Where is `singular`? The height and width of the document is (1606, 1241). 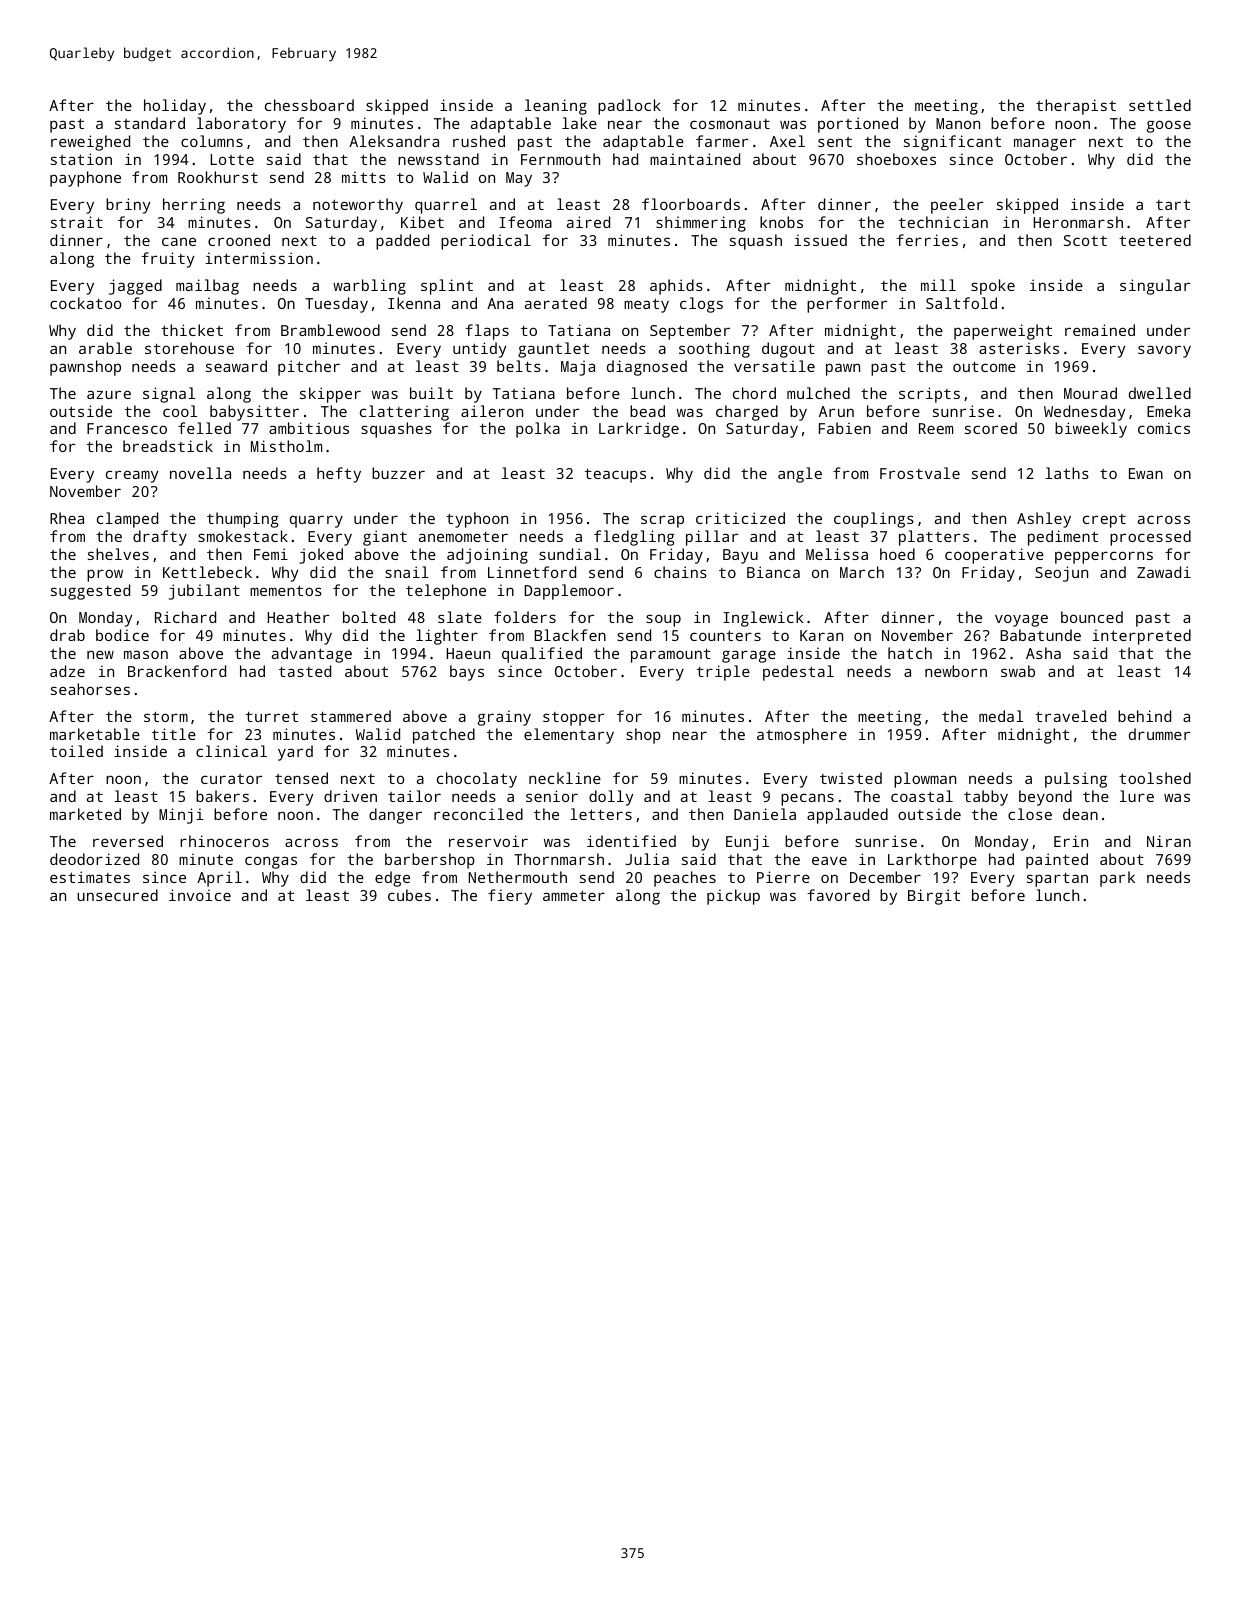 singular is located at coordinates (1155, 287).
